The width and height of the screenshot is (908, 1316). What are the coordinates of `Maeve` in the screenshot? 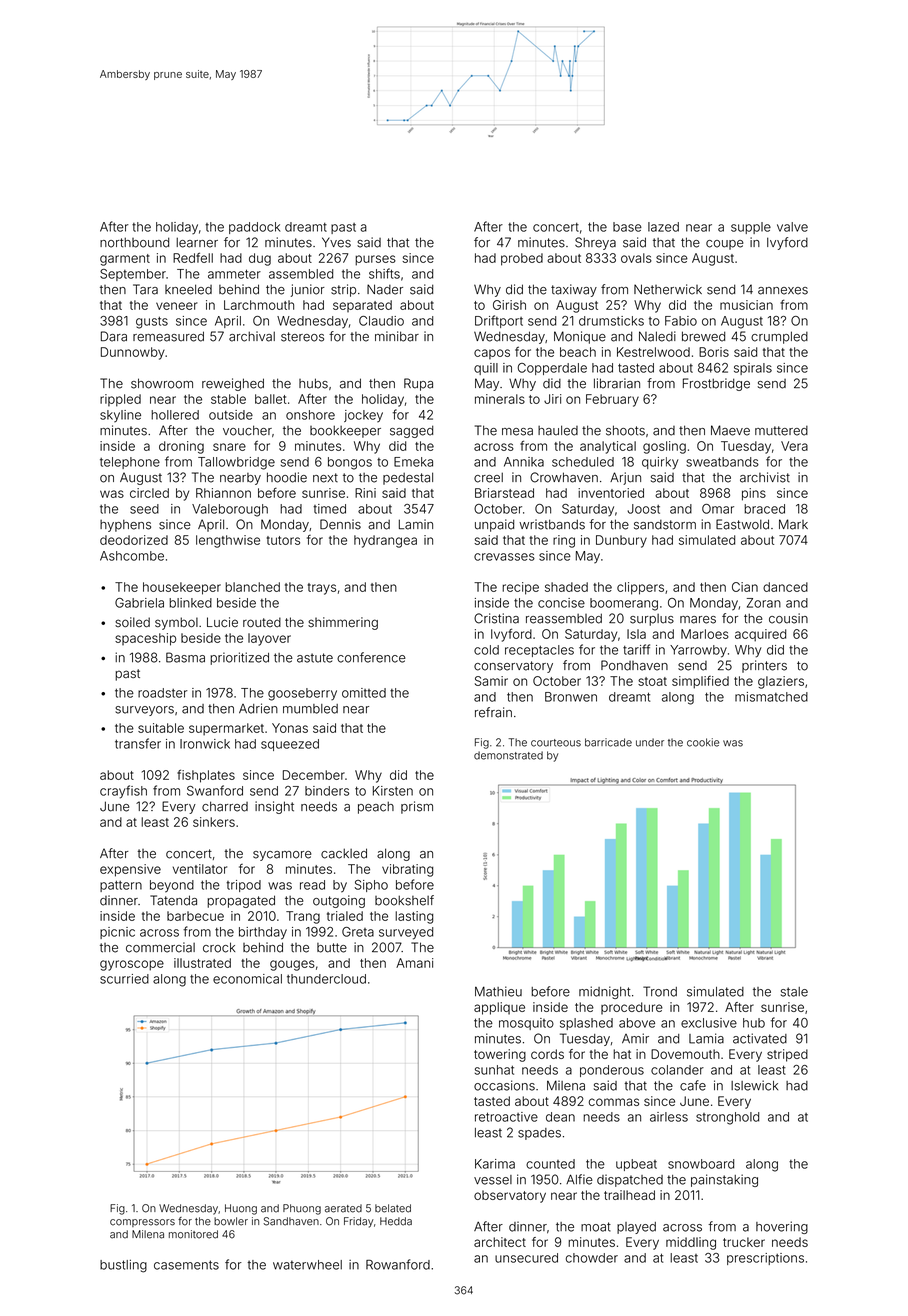 It's located at (730, 430).
